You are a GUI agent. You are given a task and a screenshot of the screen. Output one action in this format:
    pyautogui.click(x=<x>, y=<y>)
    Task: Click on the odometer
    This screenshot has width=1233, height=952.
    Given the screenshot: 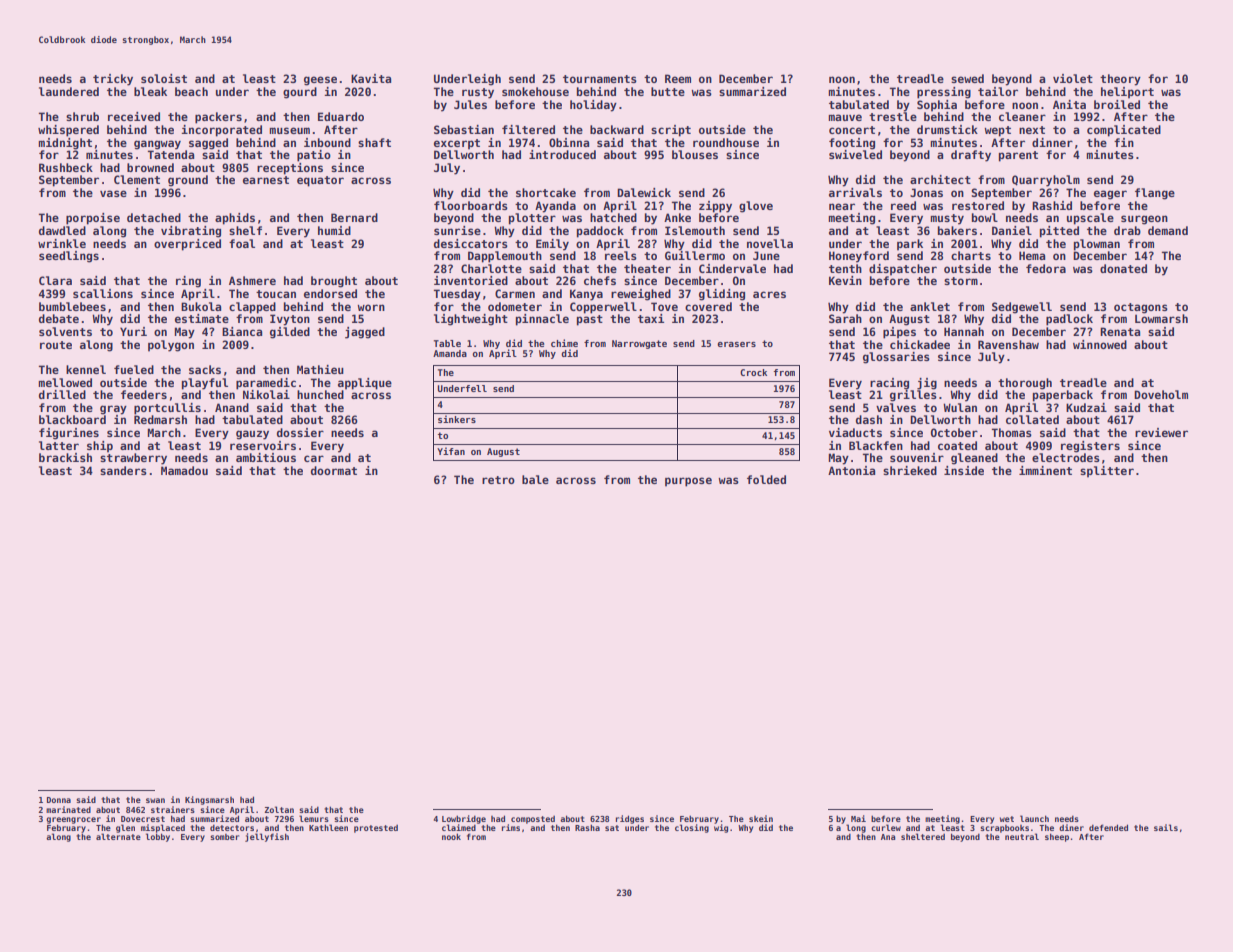 What is the action you would take?
    pyautogui.click(x=515, y=306)
